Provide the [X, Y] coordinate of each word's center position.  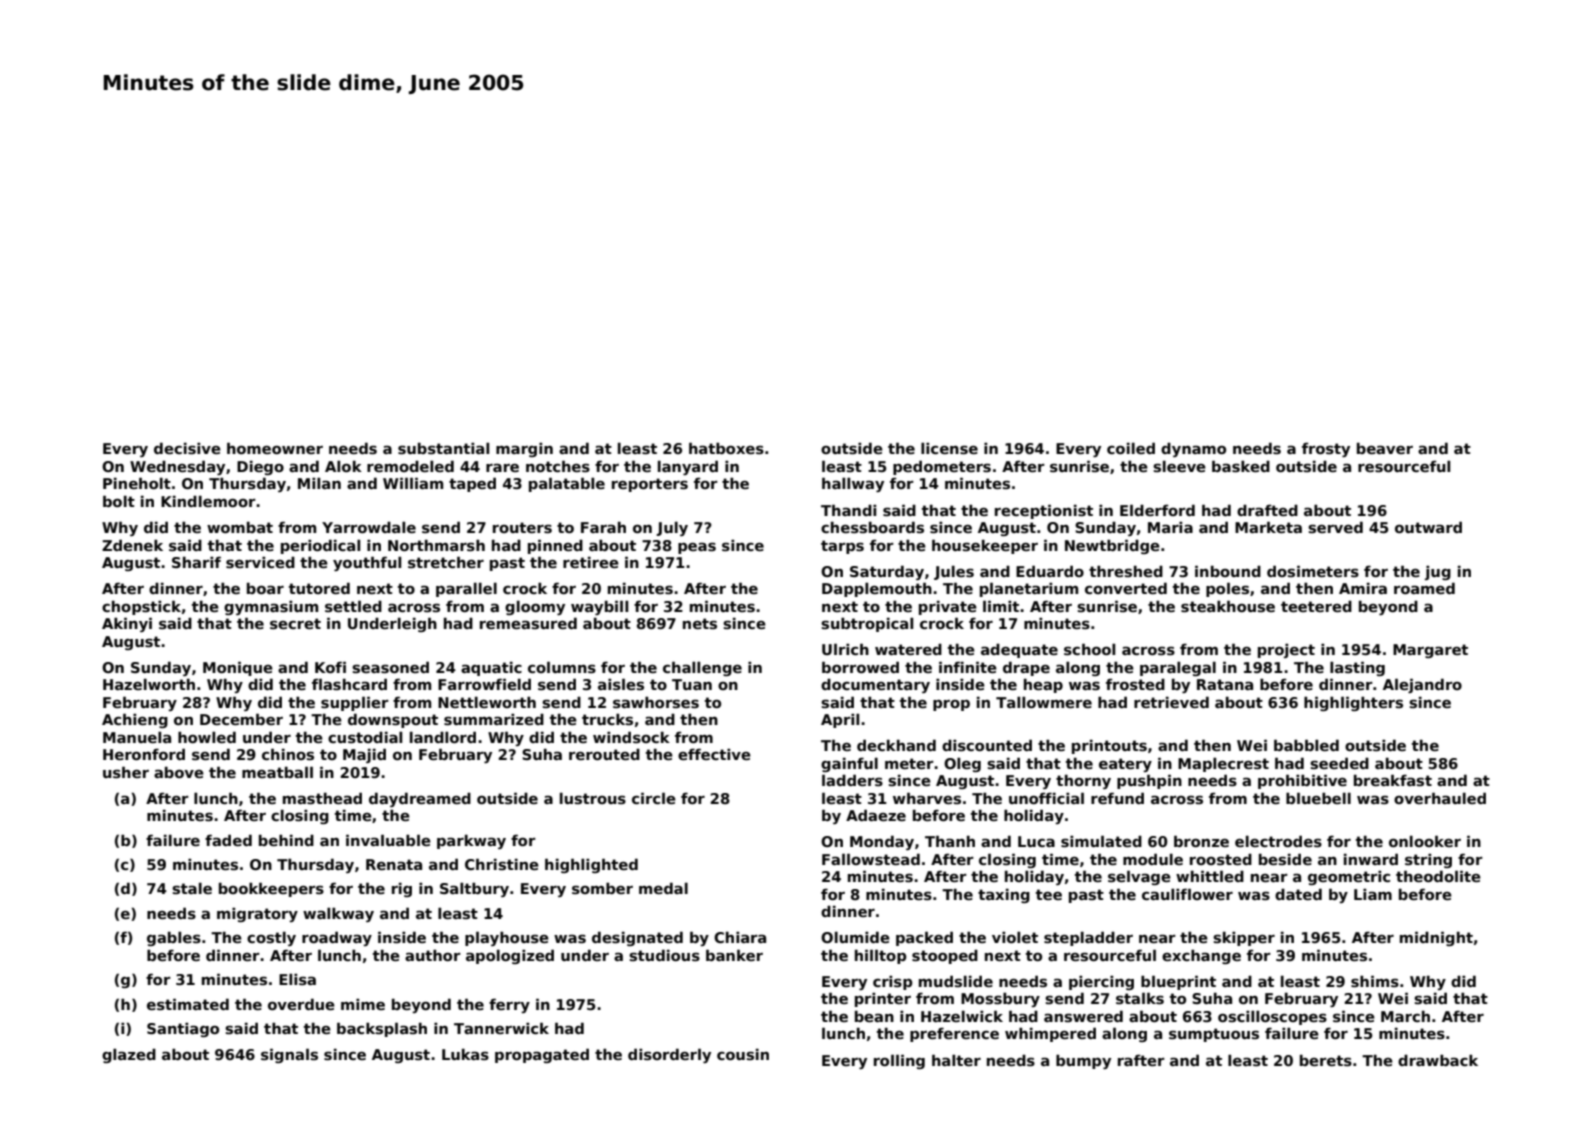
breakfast [1393, 780]
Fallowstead [871, 859]
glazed [129, 1055]
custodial [365, 737]
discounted [987, 745]
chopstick [141, 607]
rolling [899, 1061]
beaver [1385, 448]
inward [1371, 859]
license [949, 448]
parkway [471, 841]
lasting [1357, 668]
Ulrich [845, 649]
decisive [187, 448]
